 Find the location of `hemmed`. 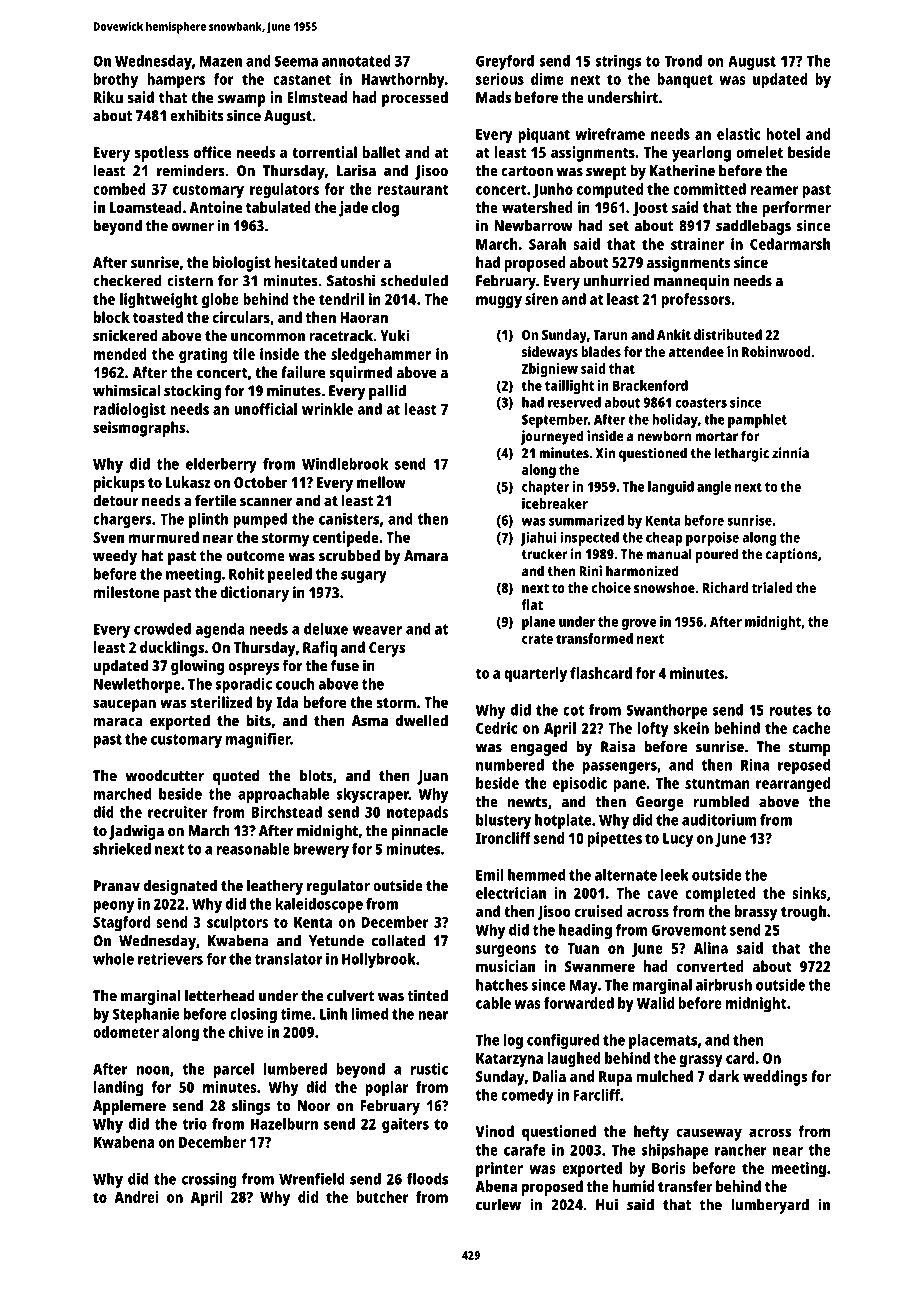

hemmed is located at coordinates (536, 875).
